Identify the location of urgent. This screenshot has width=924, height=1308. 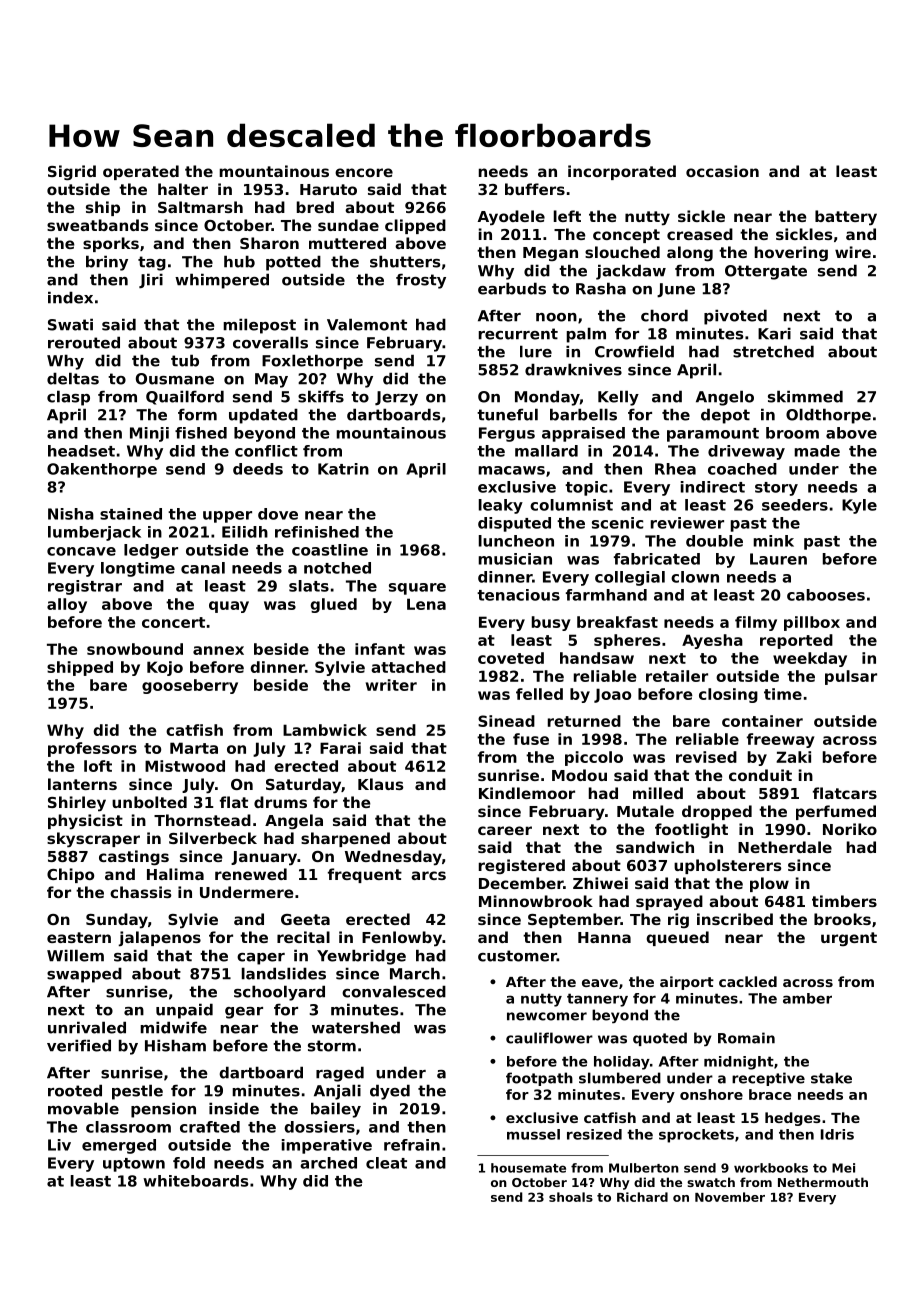
(849, 939).
